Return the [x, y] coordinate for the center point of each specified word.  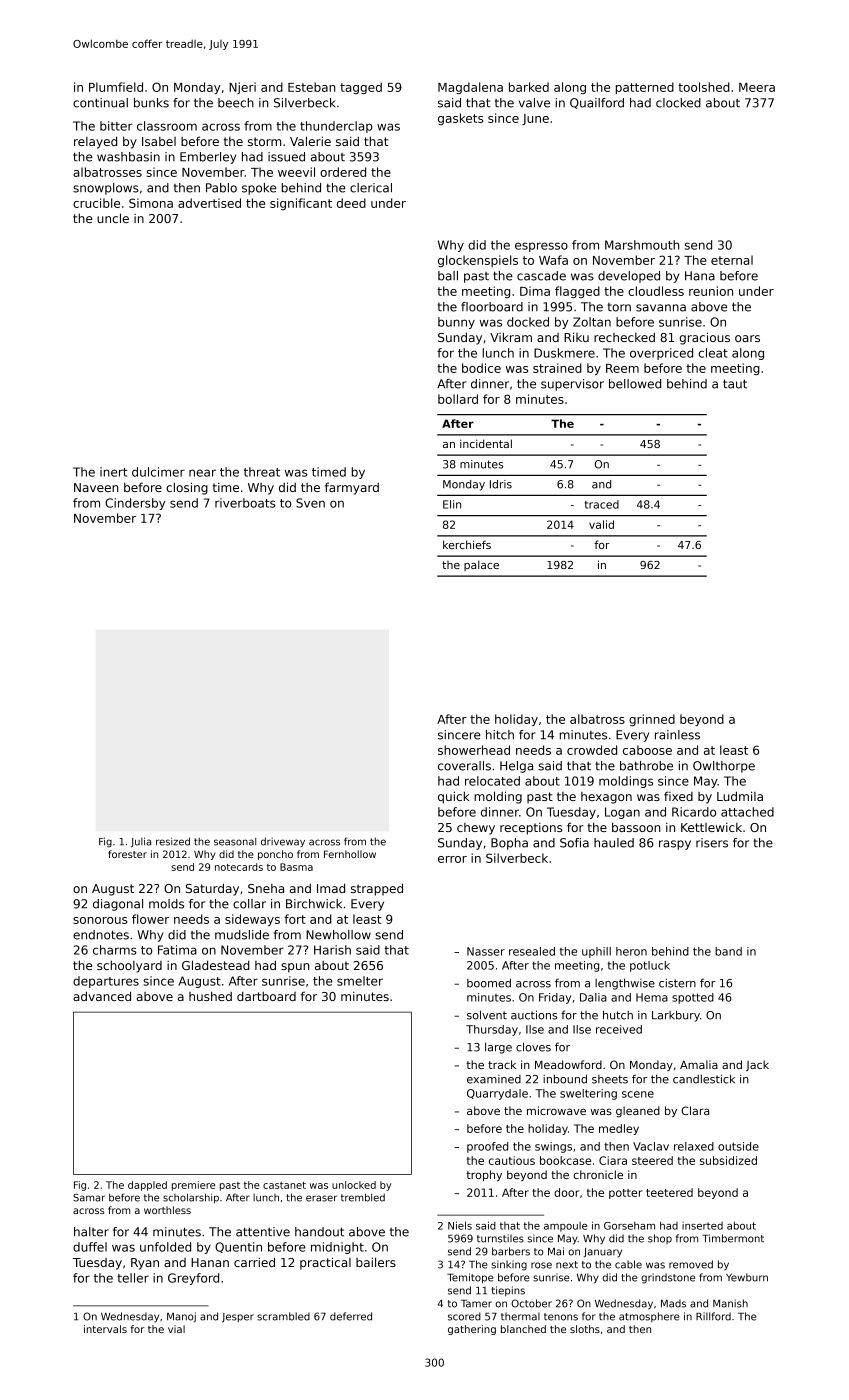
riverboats [245, 503]
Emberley [208, 158]
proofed [487, 1147]
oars [747, 338]
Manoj [181, 1317]
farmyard [352, 488]
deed [351, 203]
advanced [102, 996]
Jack [757, 1066]
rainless [677, 735]
